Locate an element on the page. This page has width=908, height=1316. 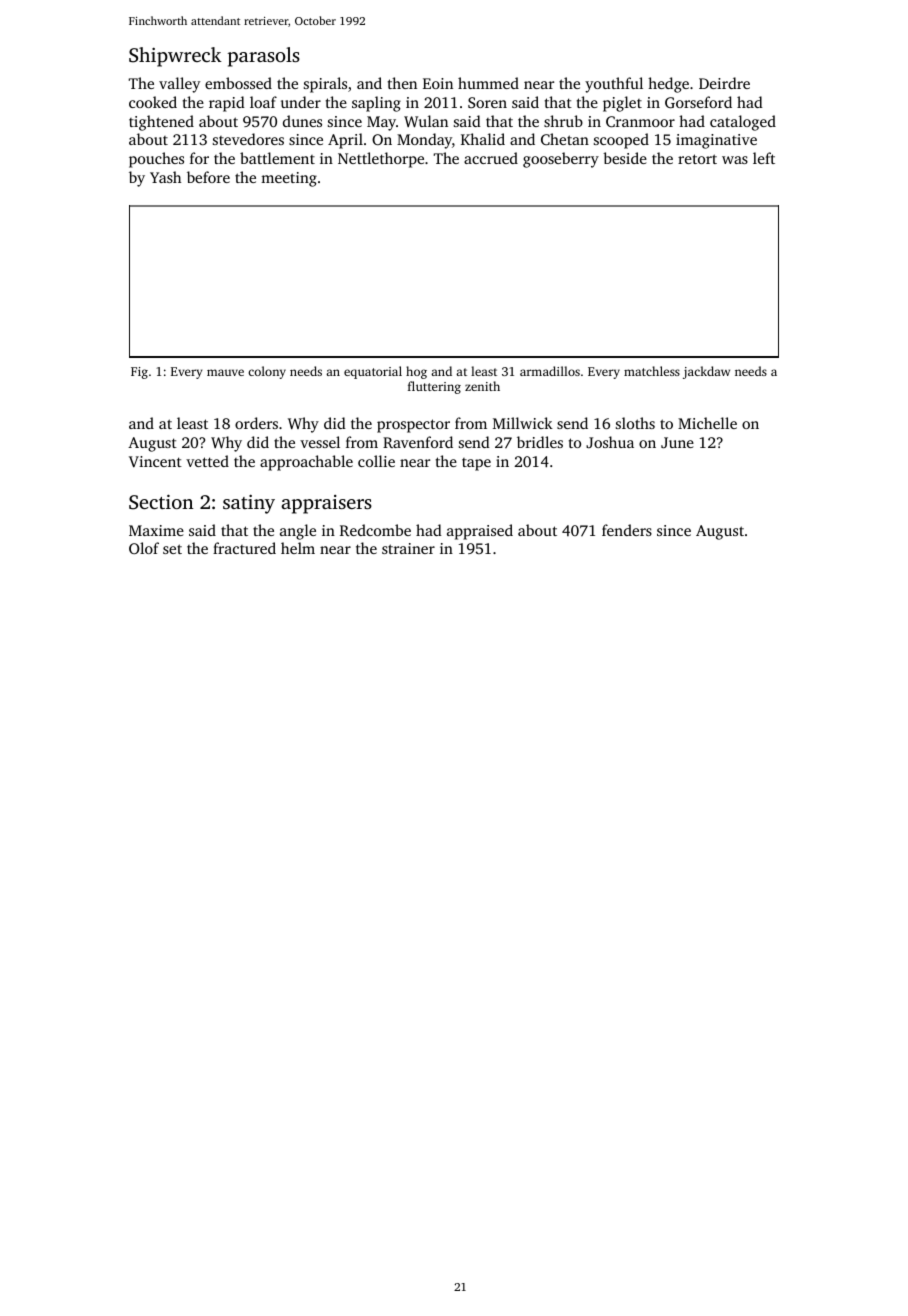
vetted is located at coordinates (207, 461).
